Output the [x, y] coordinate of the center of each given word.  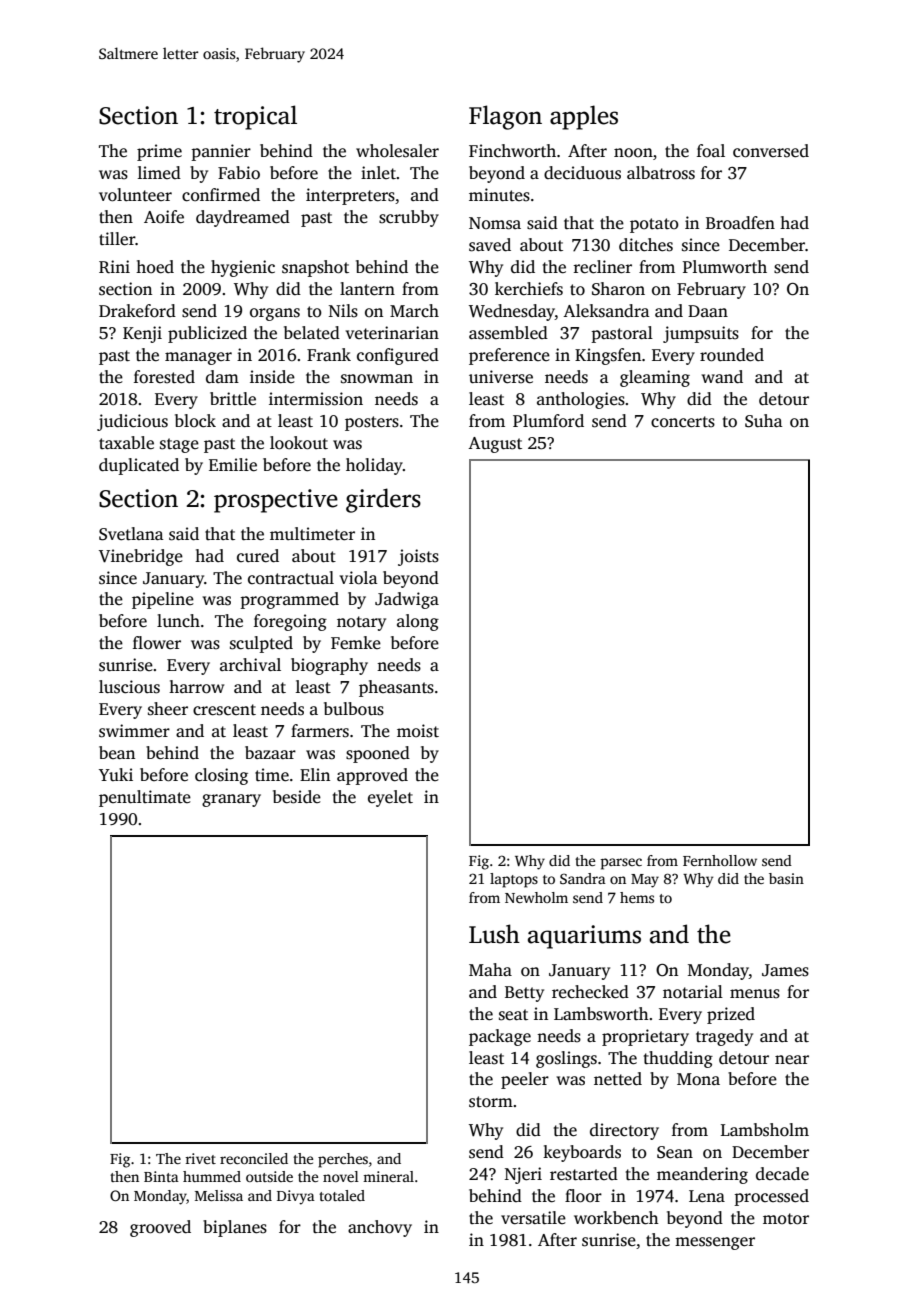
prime [159, 152]
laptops [514, 880]
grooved [160, 1228]
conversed [771, 151]
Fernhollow [720, 860]
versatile [533, 1218]
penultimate [145, 798]
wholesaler [397, 151]
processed [771, 1197]
